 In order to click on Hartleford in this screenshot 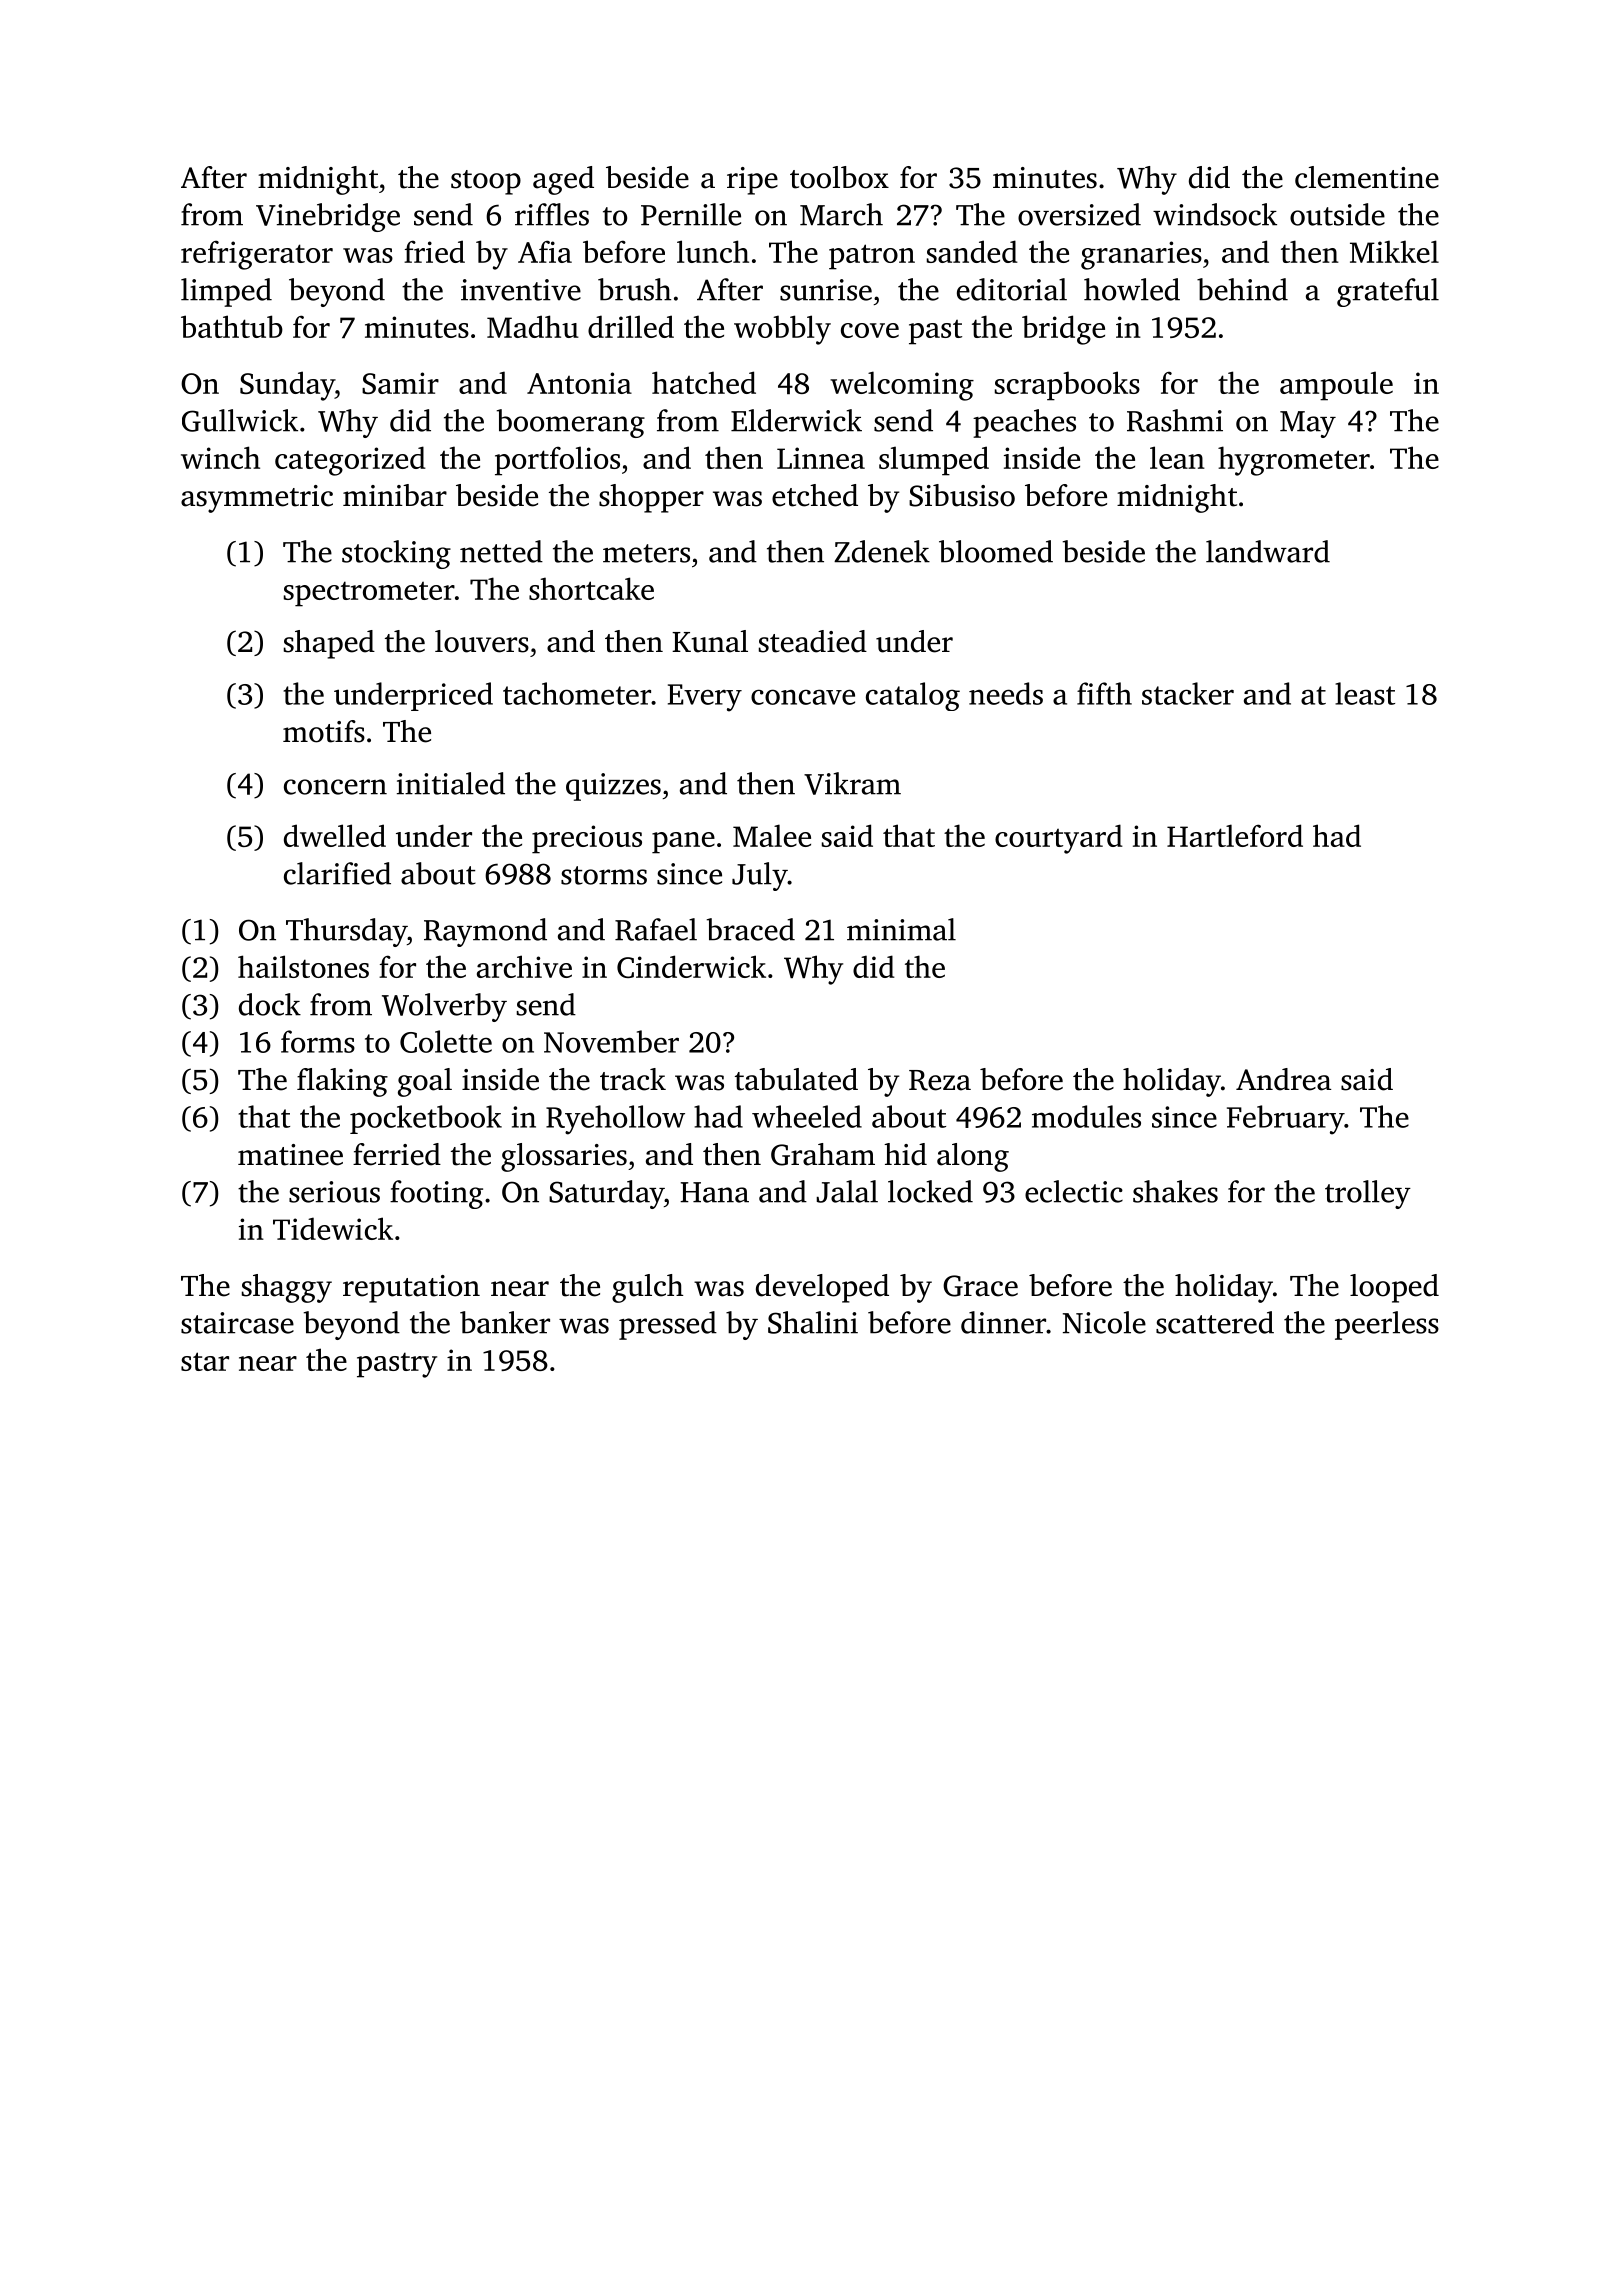, I will do `click(1235, 835)`.
